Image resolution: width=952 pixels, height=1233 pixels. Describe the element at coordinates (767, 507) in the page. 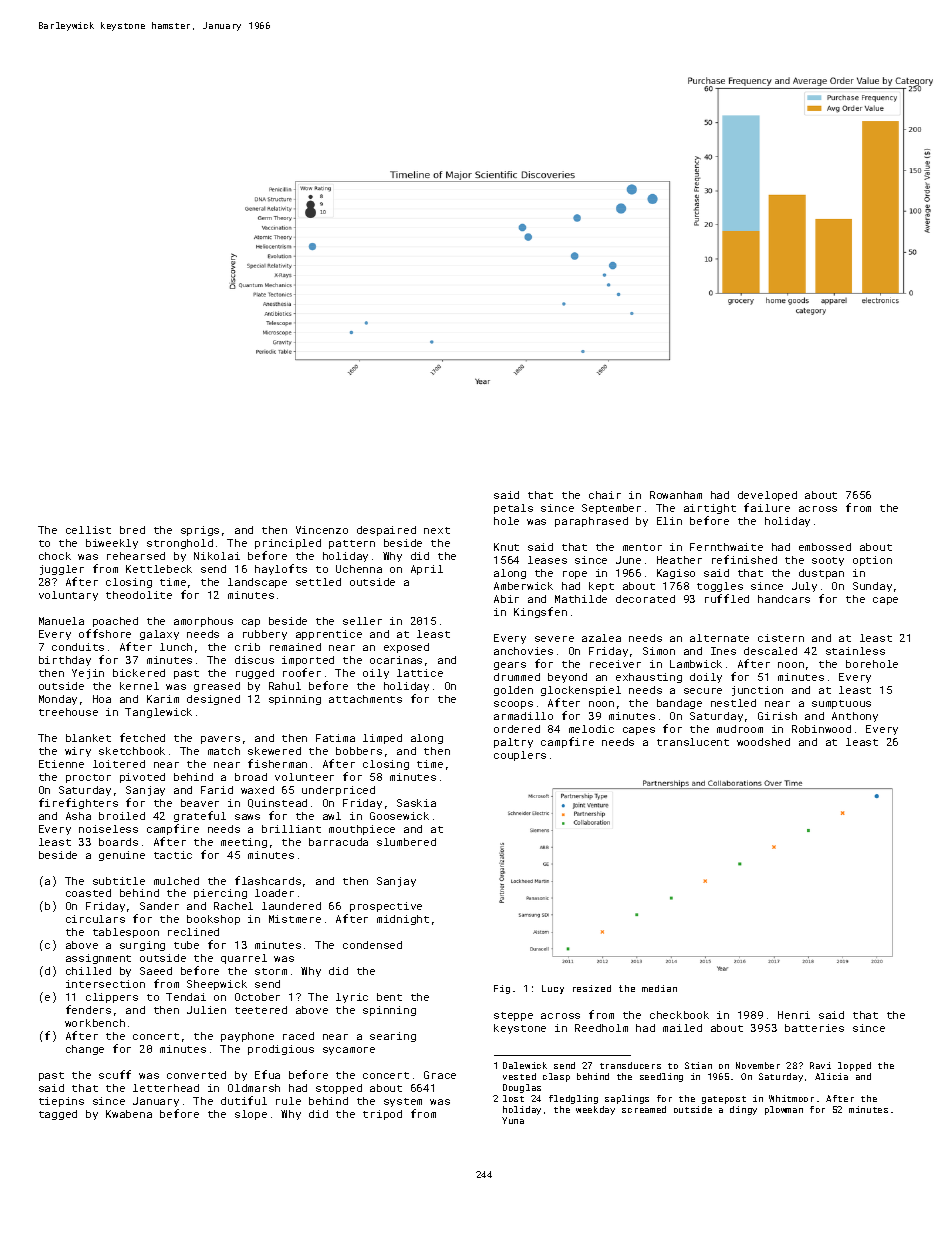

I see `failure` at that location.
